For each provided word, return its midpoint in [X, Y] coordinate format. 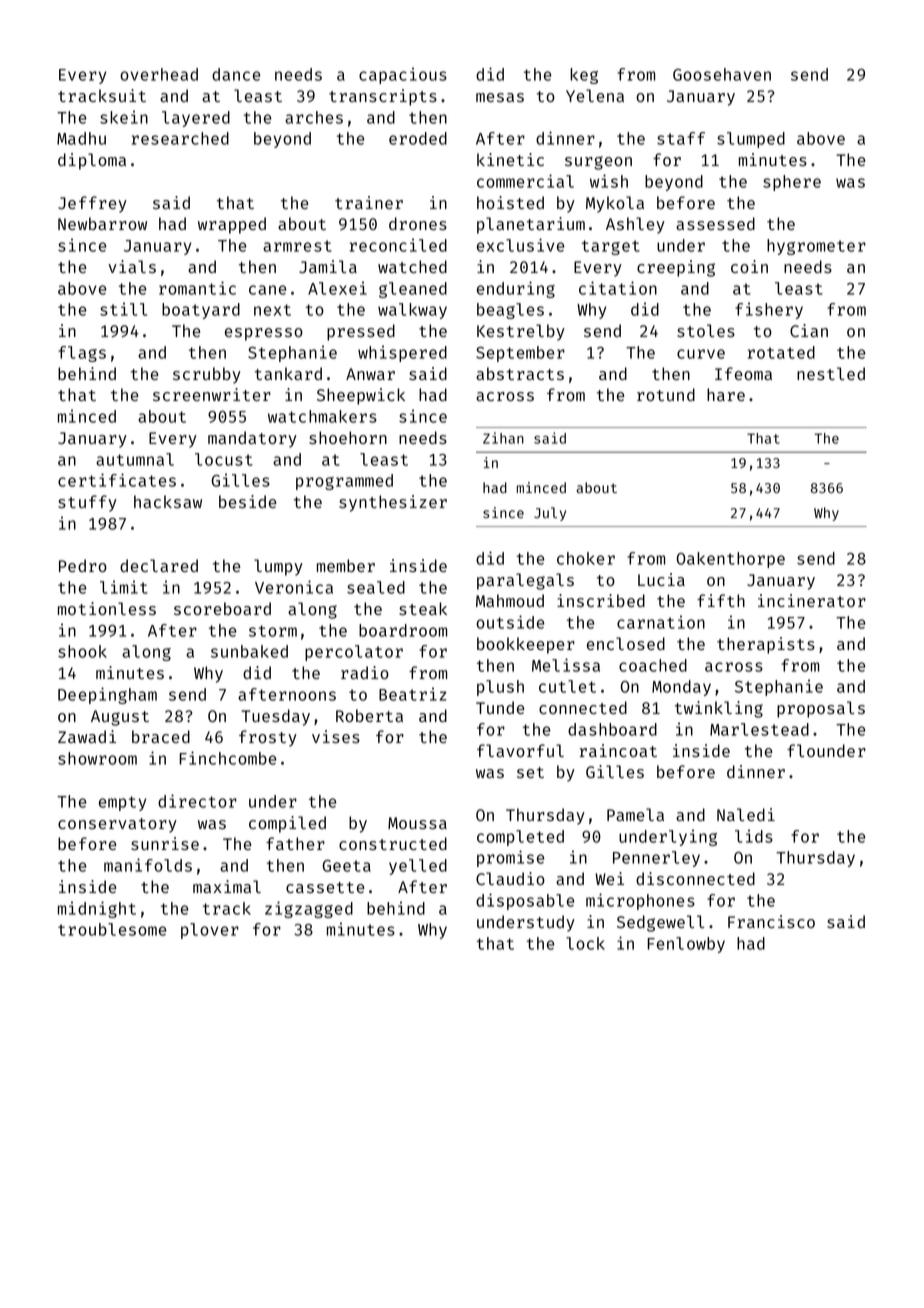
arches [314, 117]
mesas [500, 97]
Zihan [503, 438]
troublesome [112, 929]
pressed [361, 332]
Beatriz [413, 694]
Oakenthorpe [731, 560]
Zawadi [87, 736]
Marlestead [759, 729]
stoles [706, 330]
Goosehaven [722, 74]
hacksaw [168, 501]
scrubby [207, 375]
